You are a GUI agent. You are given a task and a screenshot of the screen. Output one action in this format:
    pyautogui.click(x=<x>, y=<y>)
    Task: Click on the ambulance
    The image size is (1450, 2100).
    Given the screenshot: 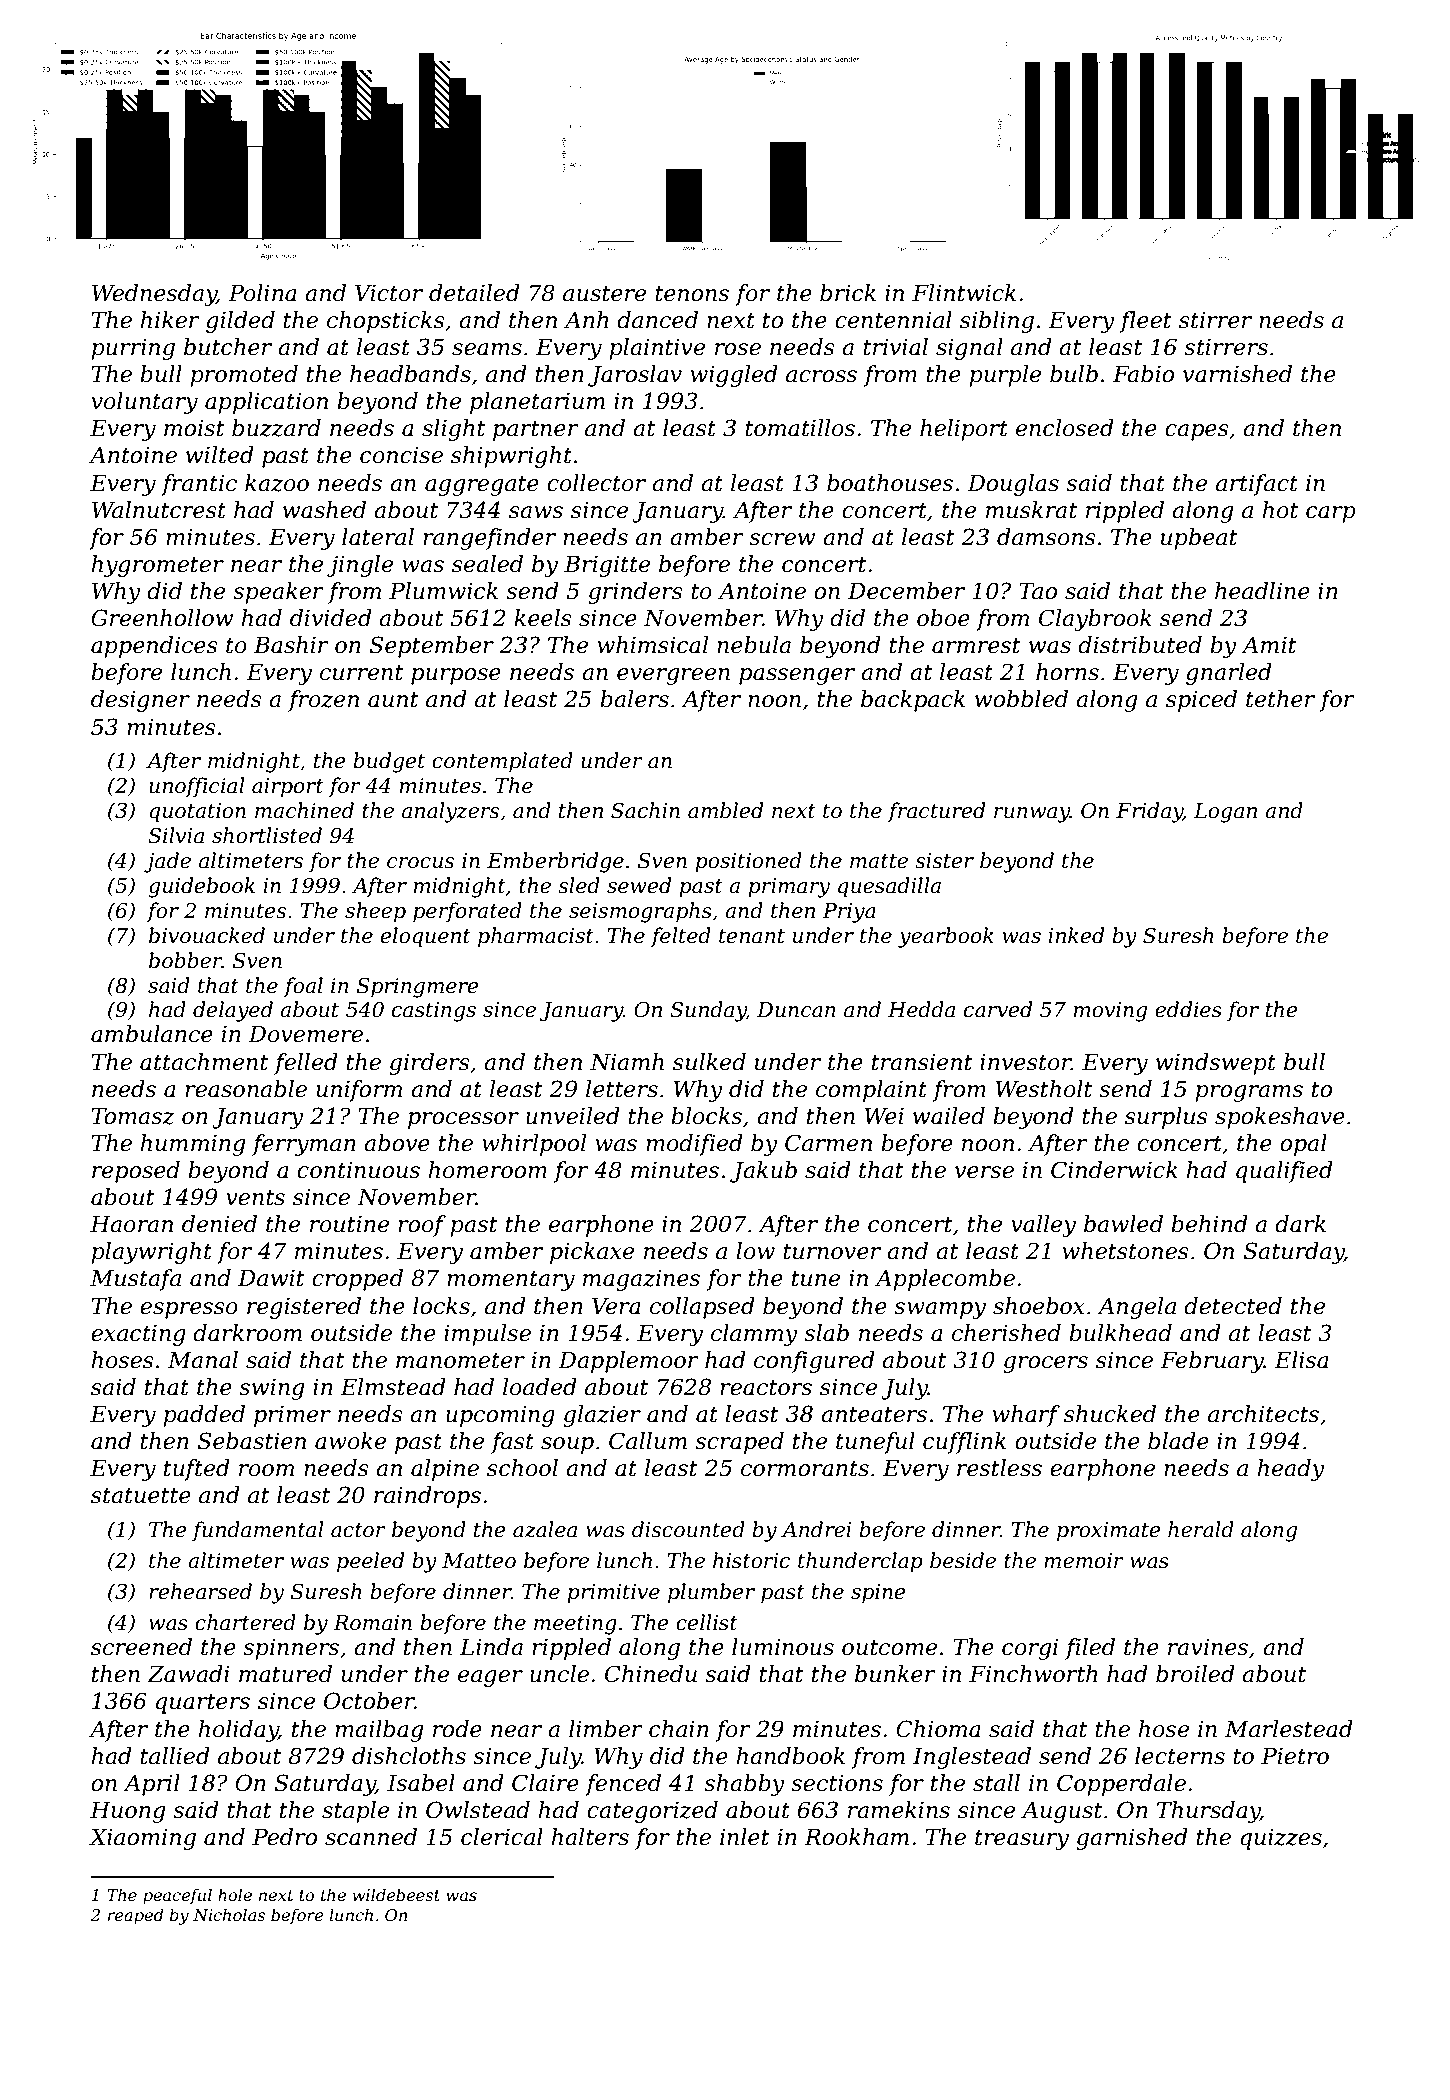 What is the action you would take?
    pyautogui.click(x=152, y=1034)
